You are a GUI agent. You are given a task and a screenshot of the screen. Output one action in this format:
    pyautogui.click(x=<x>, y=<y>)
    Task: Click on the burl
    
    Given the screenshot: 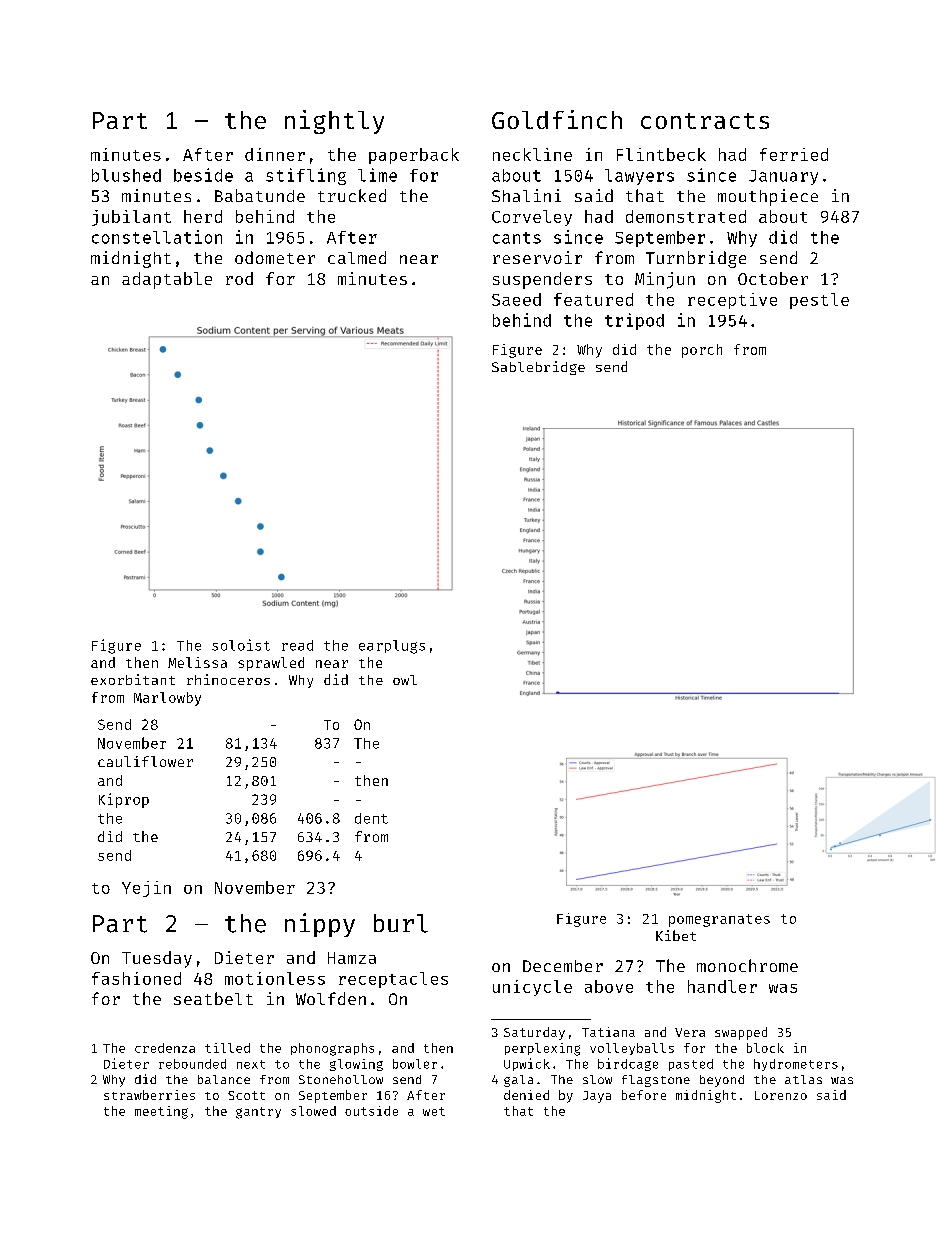 What is the action you would take?
    pyautogui.click(x=401, y=923)
